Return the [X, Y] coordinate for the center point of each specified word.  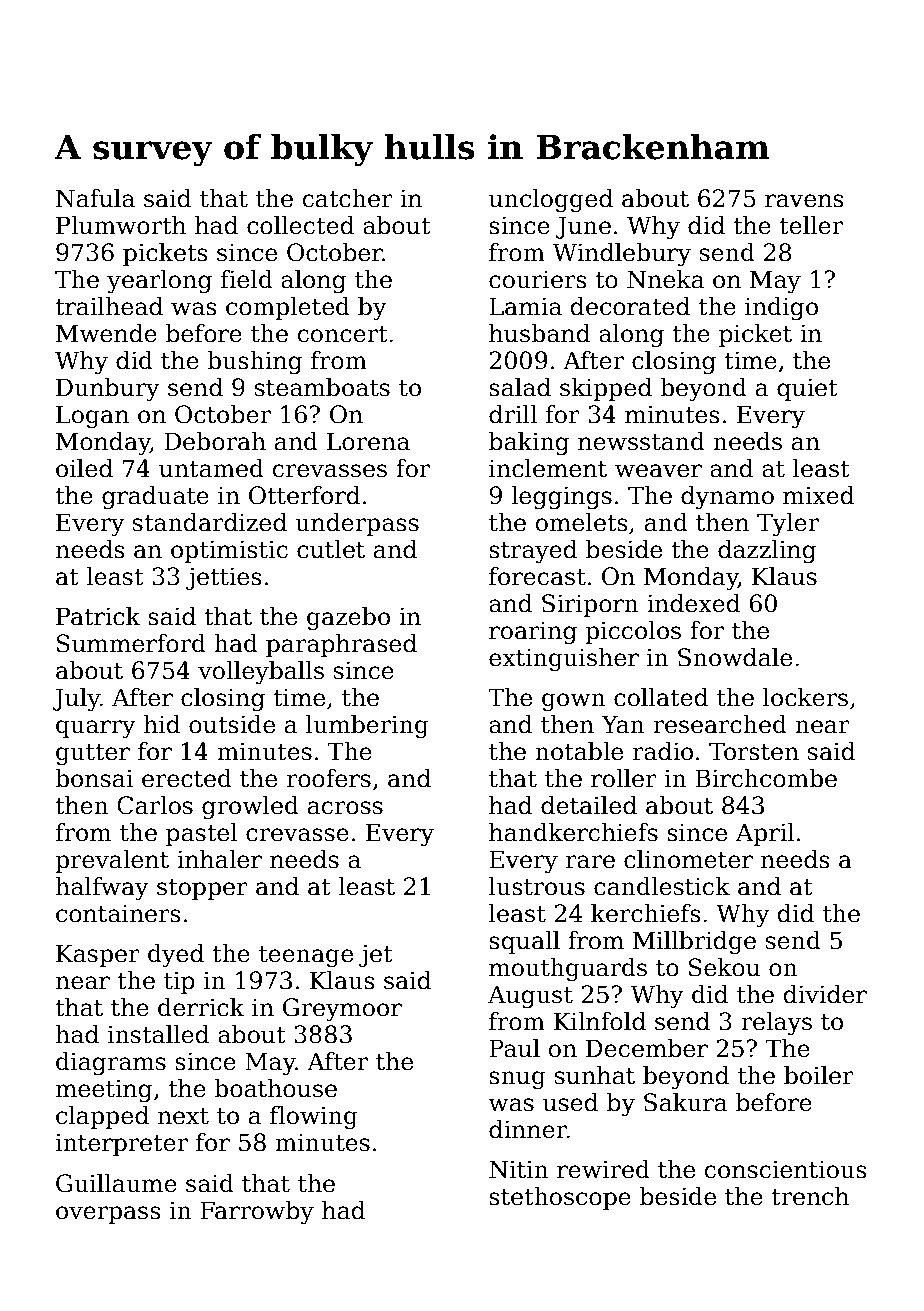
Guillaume [116, 1183]
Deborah [215, 441]
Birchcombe [766, 778]
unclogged [551, 200]
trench [810, 1196]
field [247, 279]
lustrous [537, 886]
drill [513, 414]
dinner [528, 1129]
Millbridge [694, 942]
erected [187, 778]
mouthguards [568, 969]
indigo [781, 308]
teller [811, 225]
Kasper [98, 955]
